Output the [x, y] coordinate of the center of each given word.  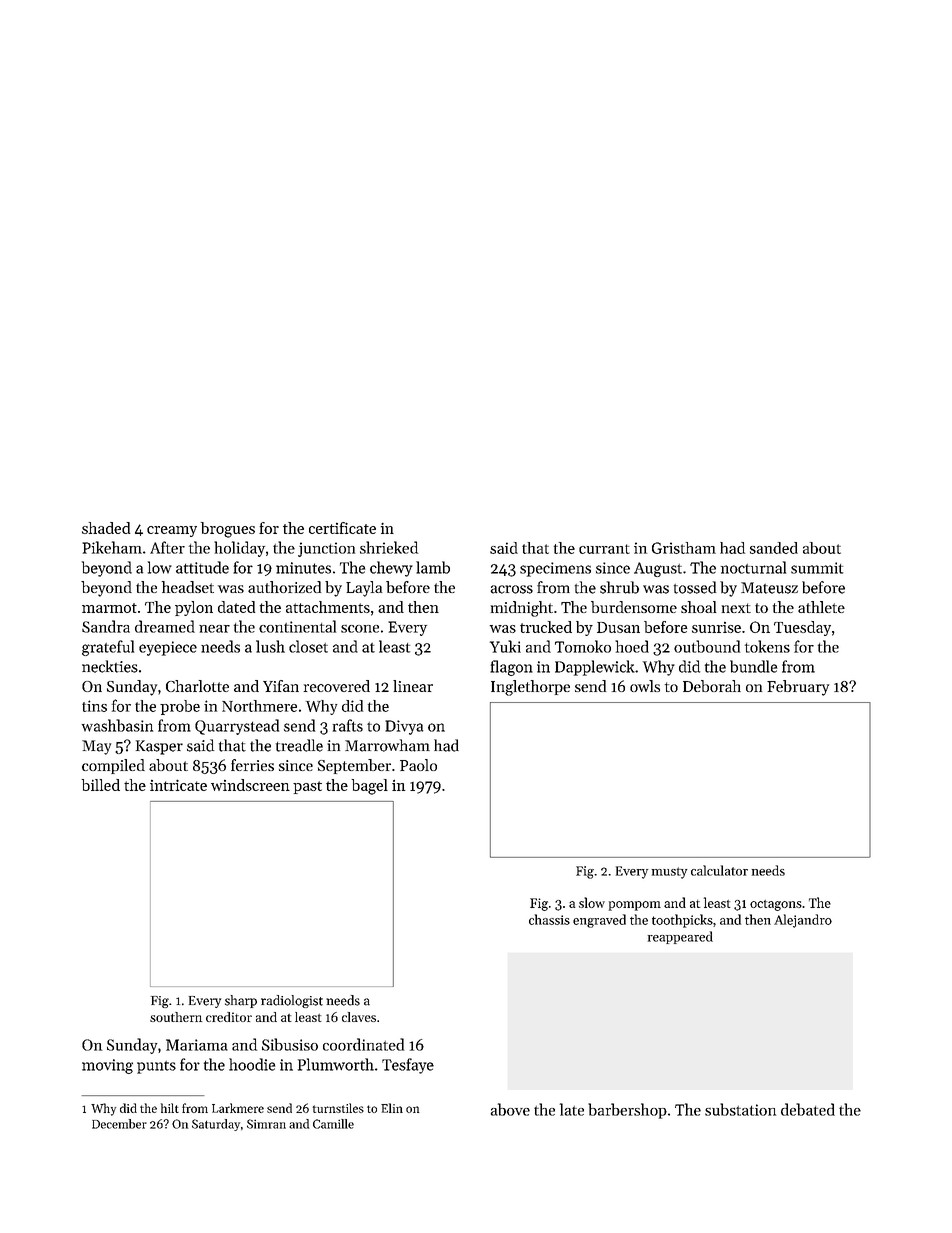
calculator [719, 870]
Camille [333, 1124]
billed [101, 785]
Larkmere [238, 1108]
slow [592, 902]
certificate [342, 528]
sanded [774, 548]
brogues [228, 530]
